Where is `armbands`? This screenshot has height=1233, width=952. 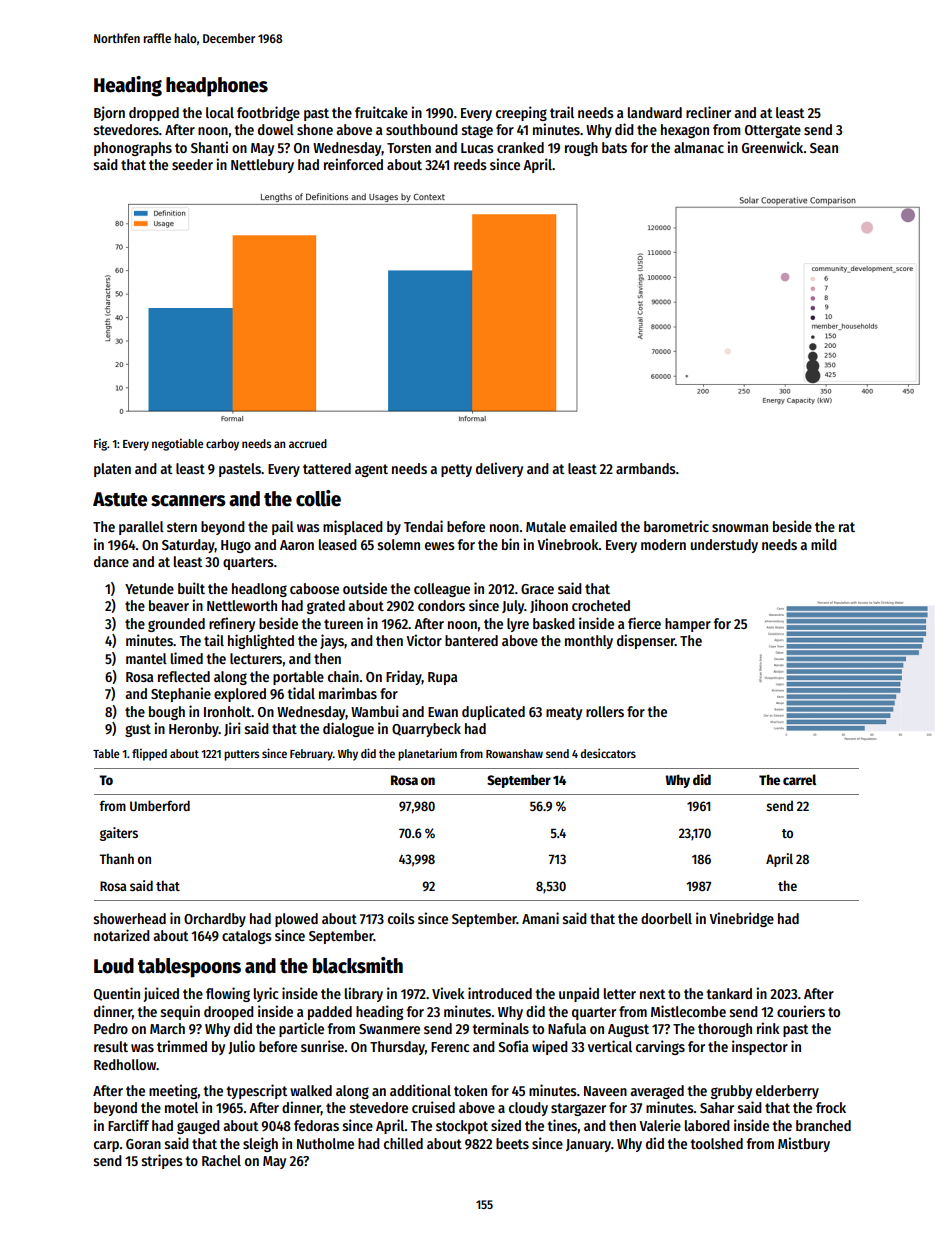
armbands is located at coordinates (646, 468).
